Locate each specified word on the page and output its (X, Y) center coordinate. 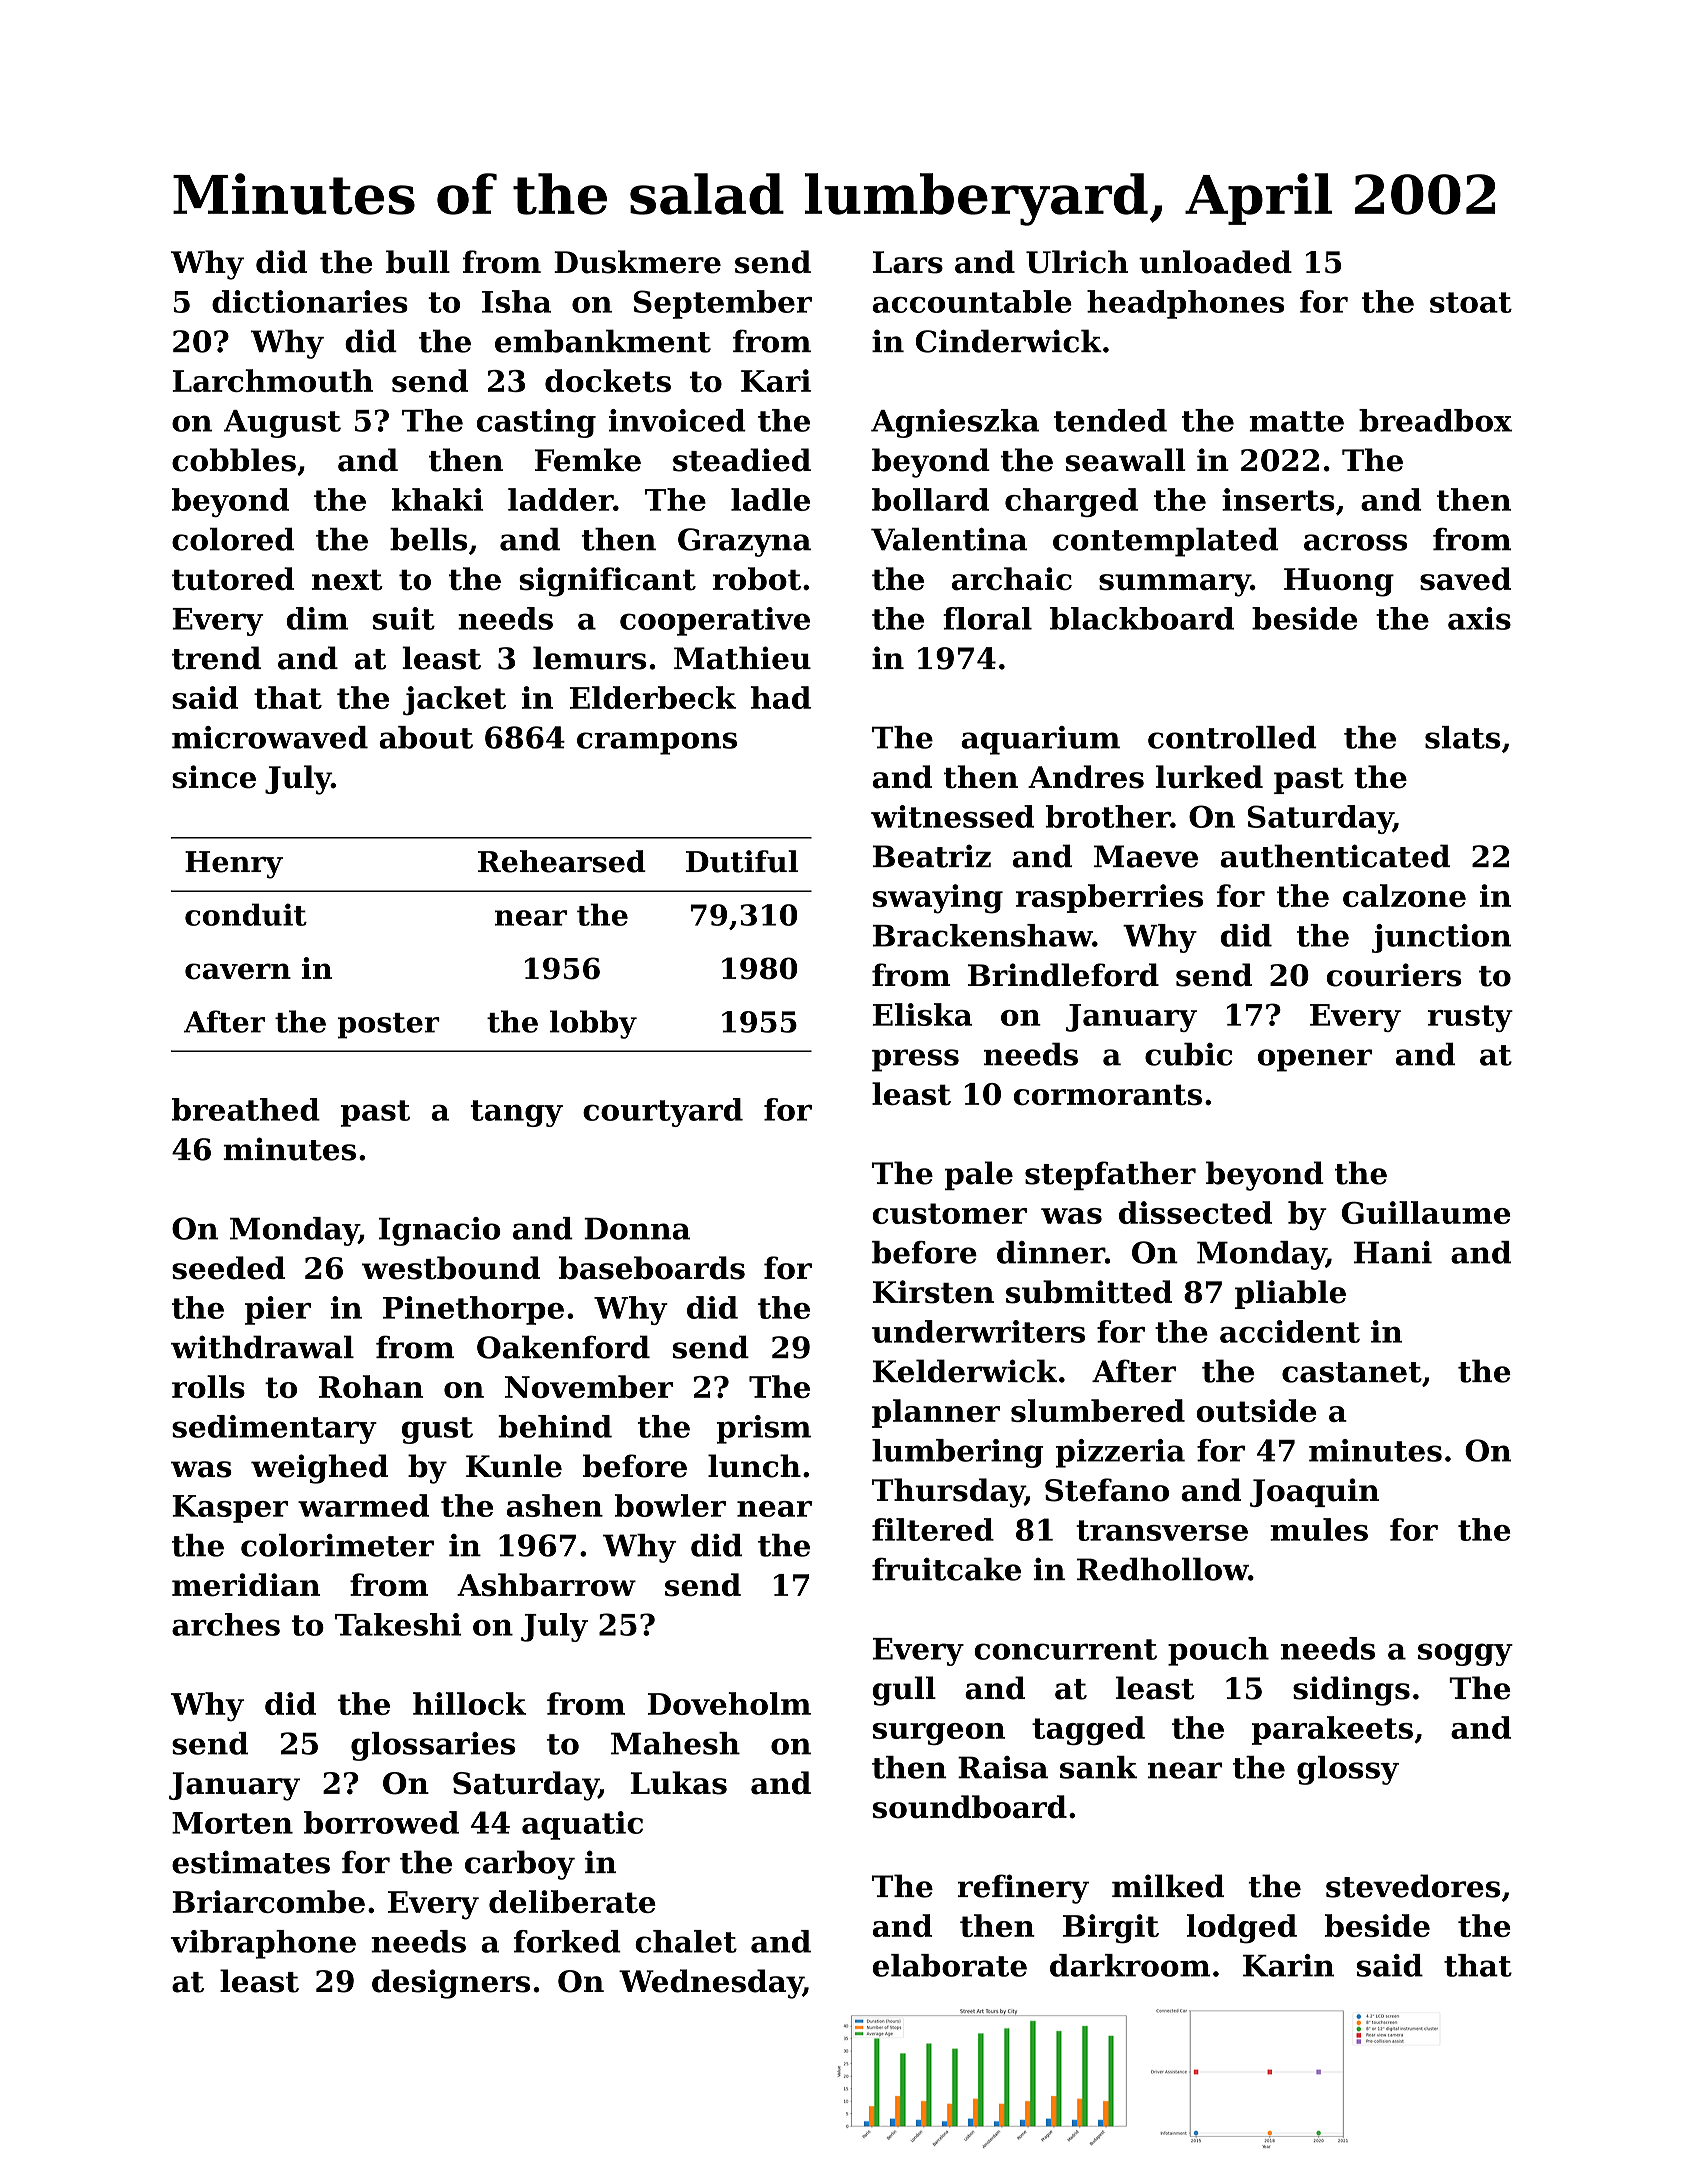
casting (536, 423)
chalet (686, 1941)
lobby (593, 1024)
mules (1319, 1529)
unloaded (1215, 262)
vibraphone (263, 1944)
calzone (1404, 895)
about (426, 737)
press (915, 1060)
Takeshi (398, 1624)
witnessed (952, 816)
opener (1315, 1060)
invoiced (677, 420)
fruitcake (946, 1569)
